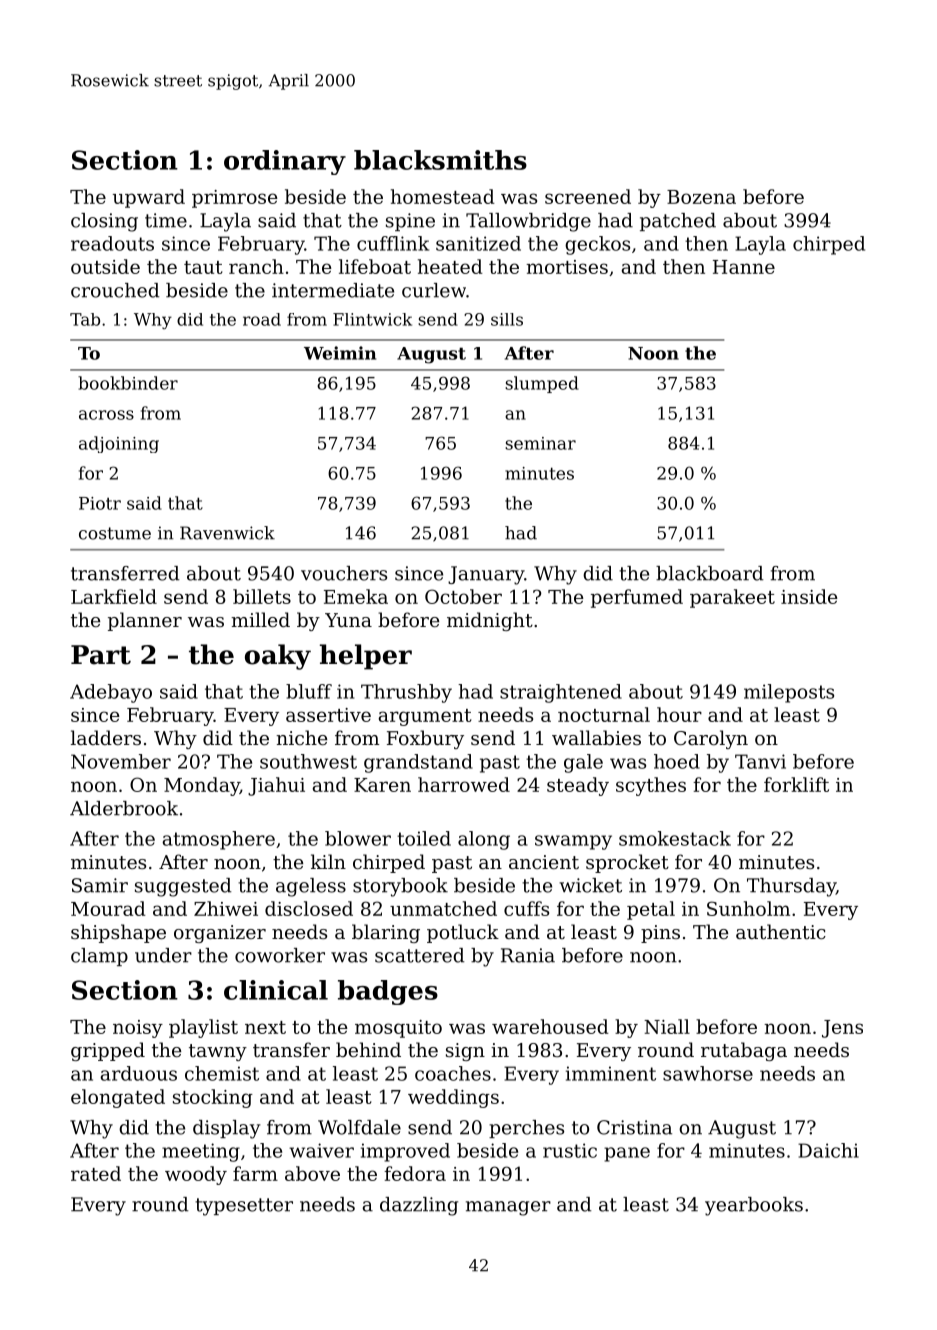 This document has height=1330, width=937. Describe the element at coordinates (450, 266) in the document. I see `heated` at that location.
